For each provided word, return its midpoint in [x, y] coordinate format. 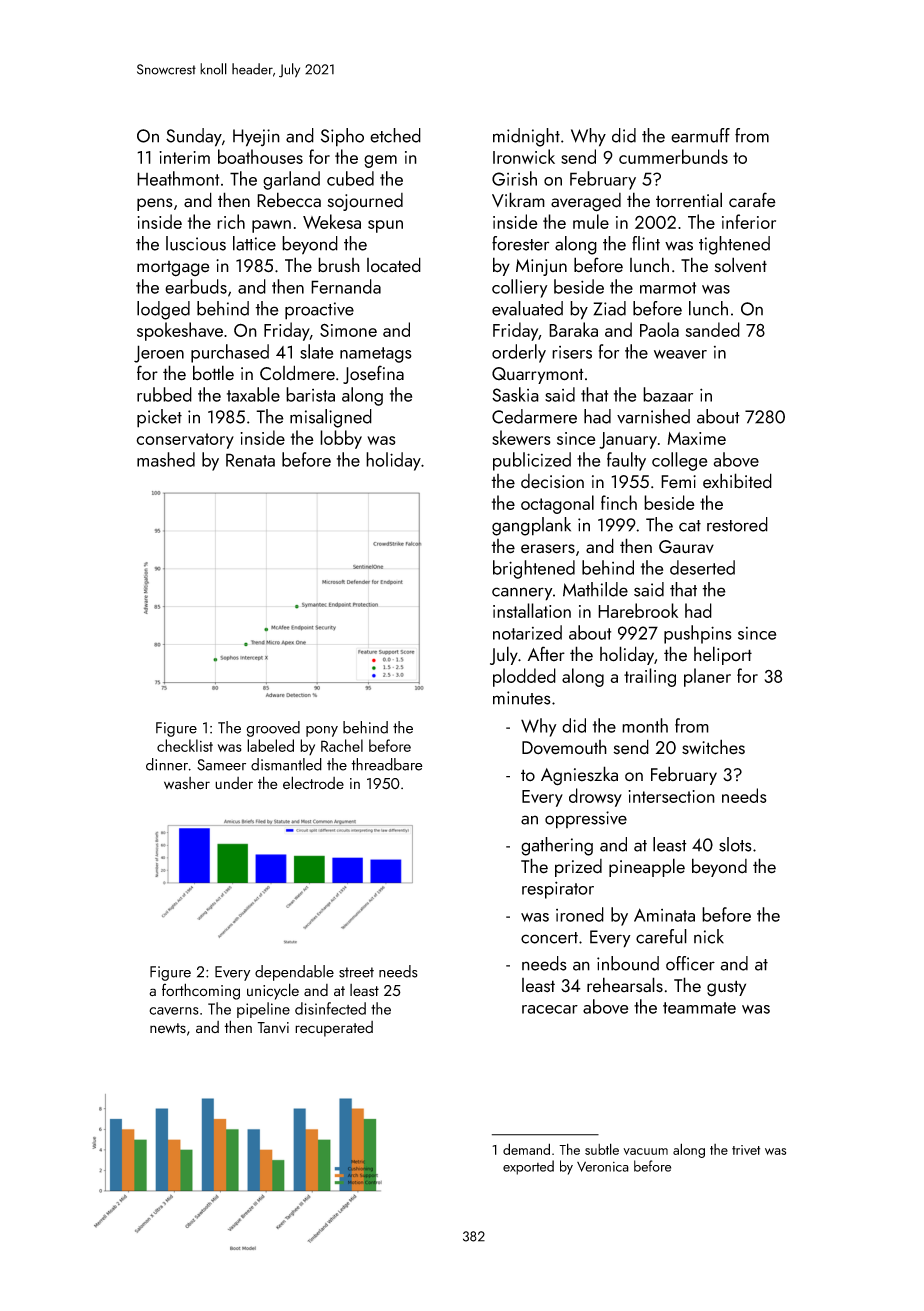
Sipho [342, 137]
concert [549, 938]
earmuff [700, 135]
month [645, 725]
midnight [526, 137]
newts [168, 1028]
